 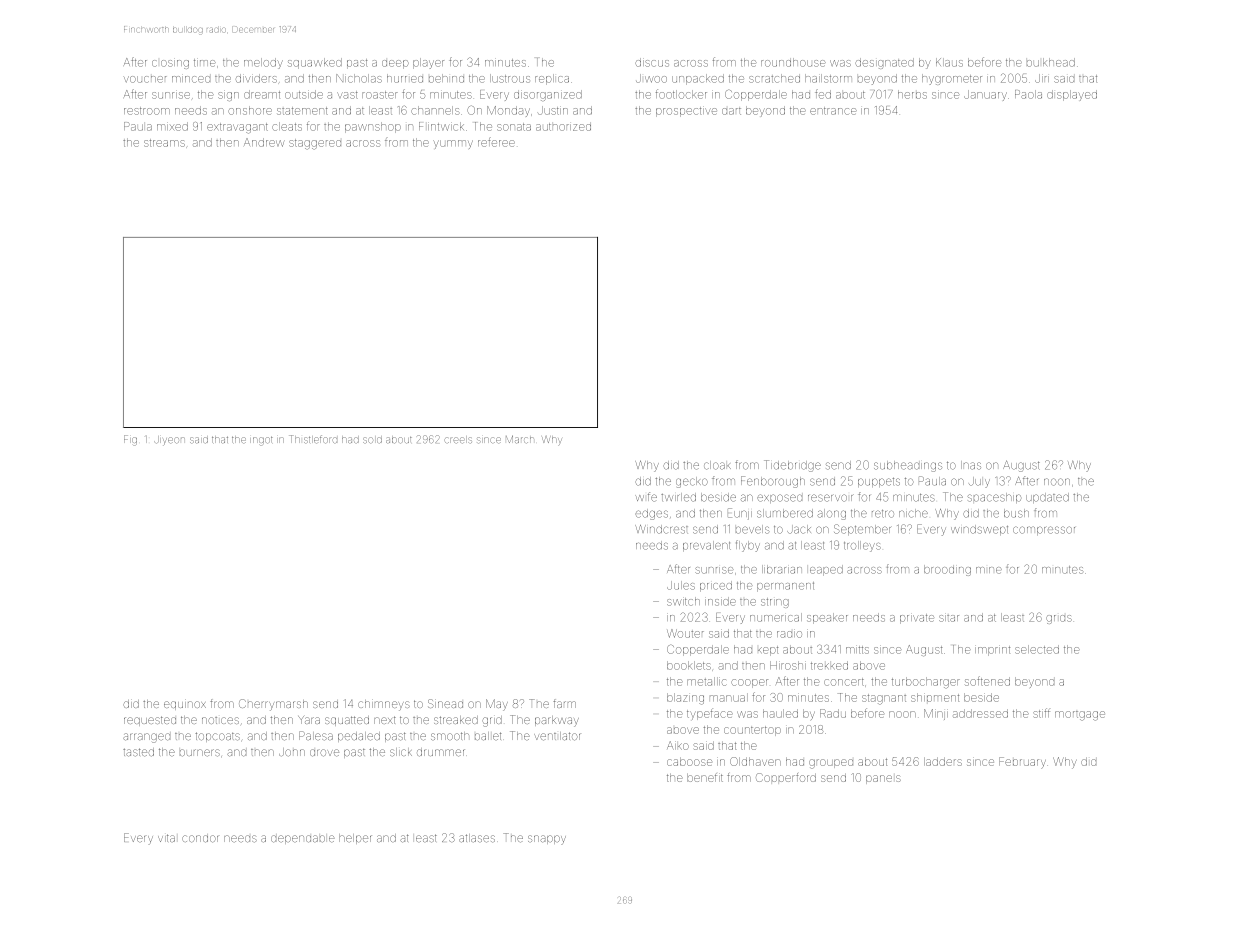 I want to click on prevalent, so click(x=707, y=546).
